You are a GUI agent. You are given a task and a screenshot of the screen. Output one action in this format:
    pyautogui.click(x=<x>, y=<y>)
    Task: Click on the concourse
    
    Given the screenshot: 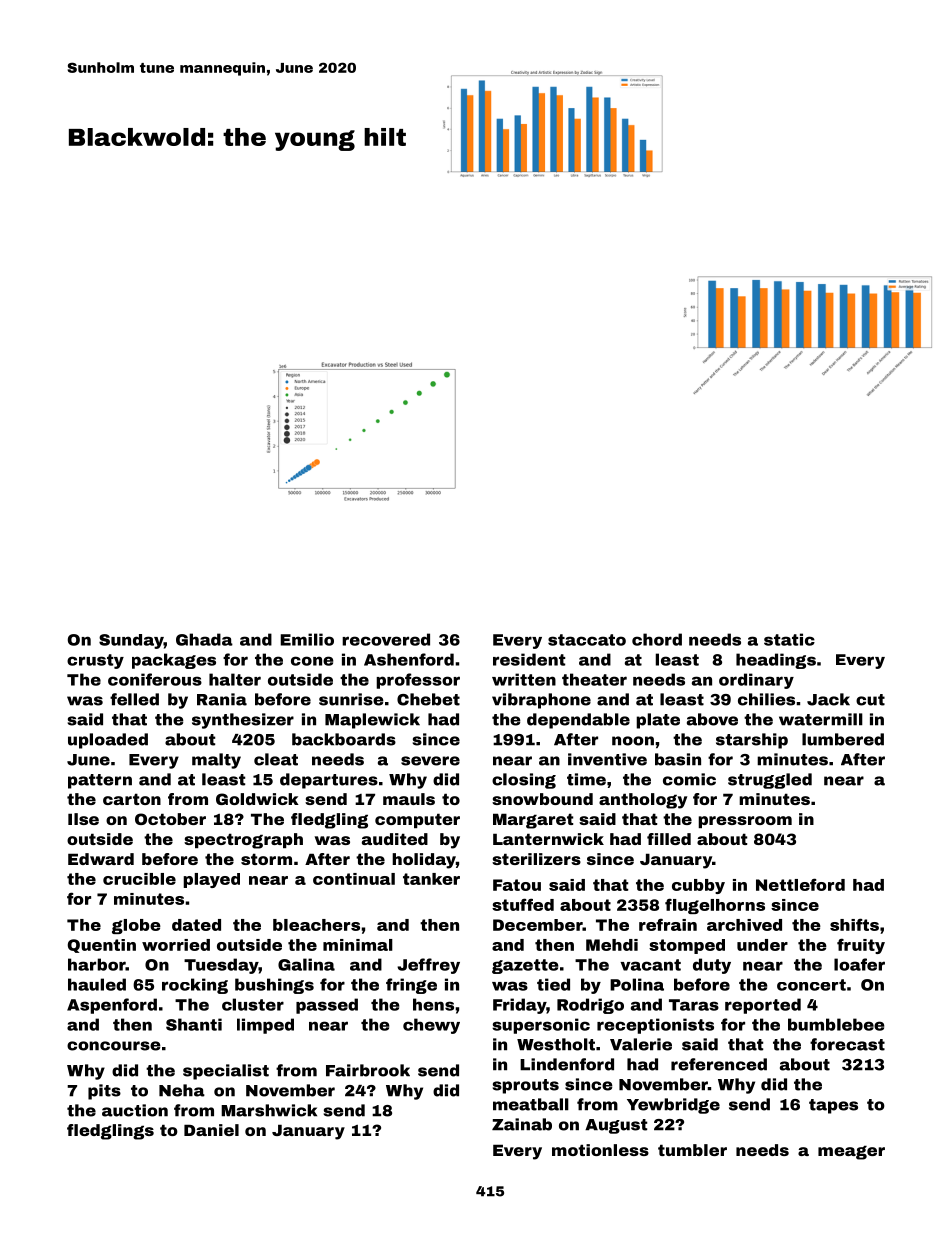 What is the action you would take?
    pyautogui.click(x=114, y=1046)
